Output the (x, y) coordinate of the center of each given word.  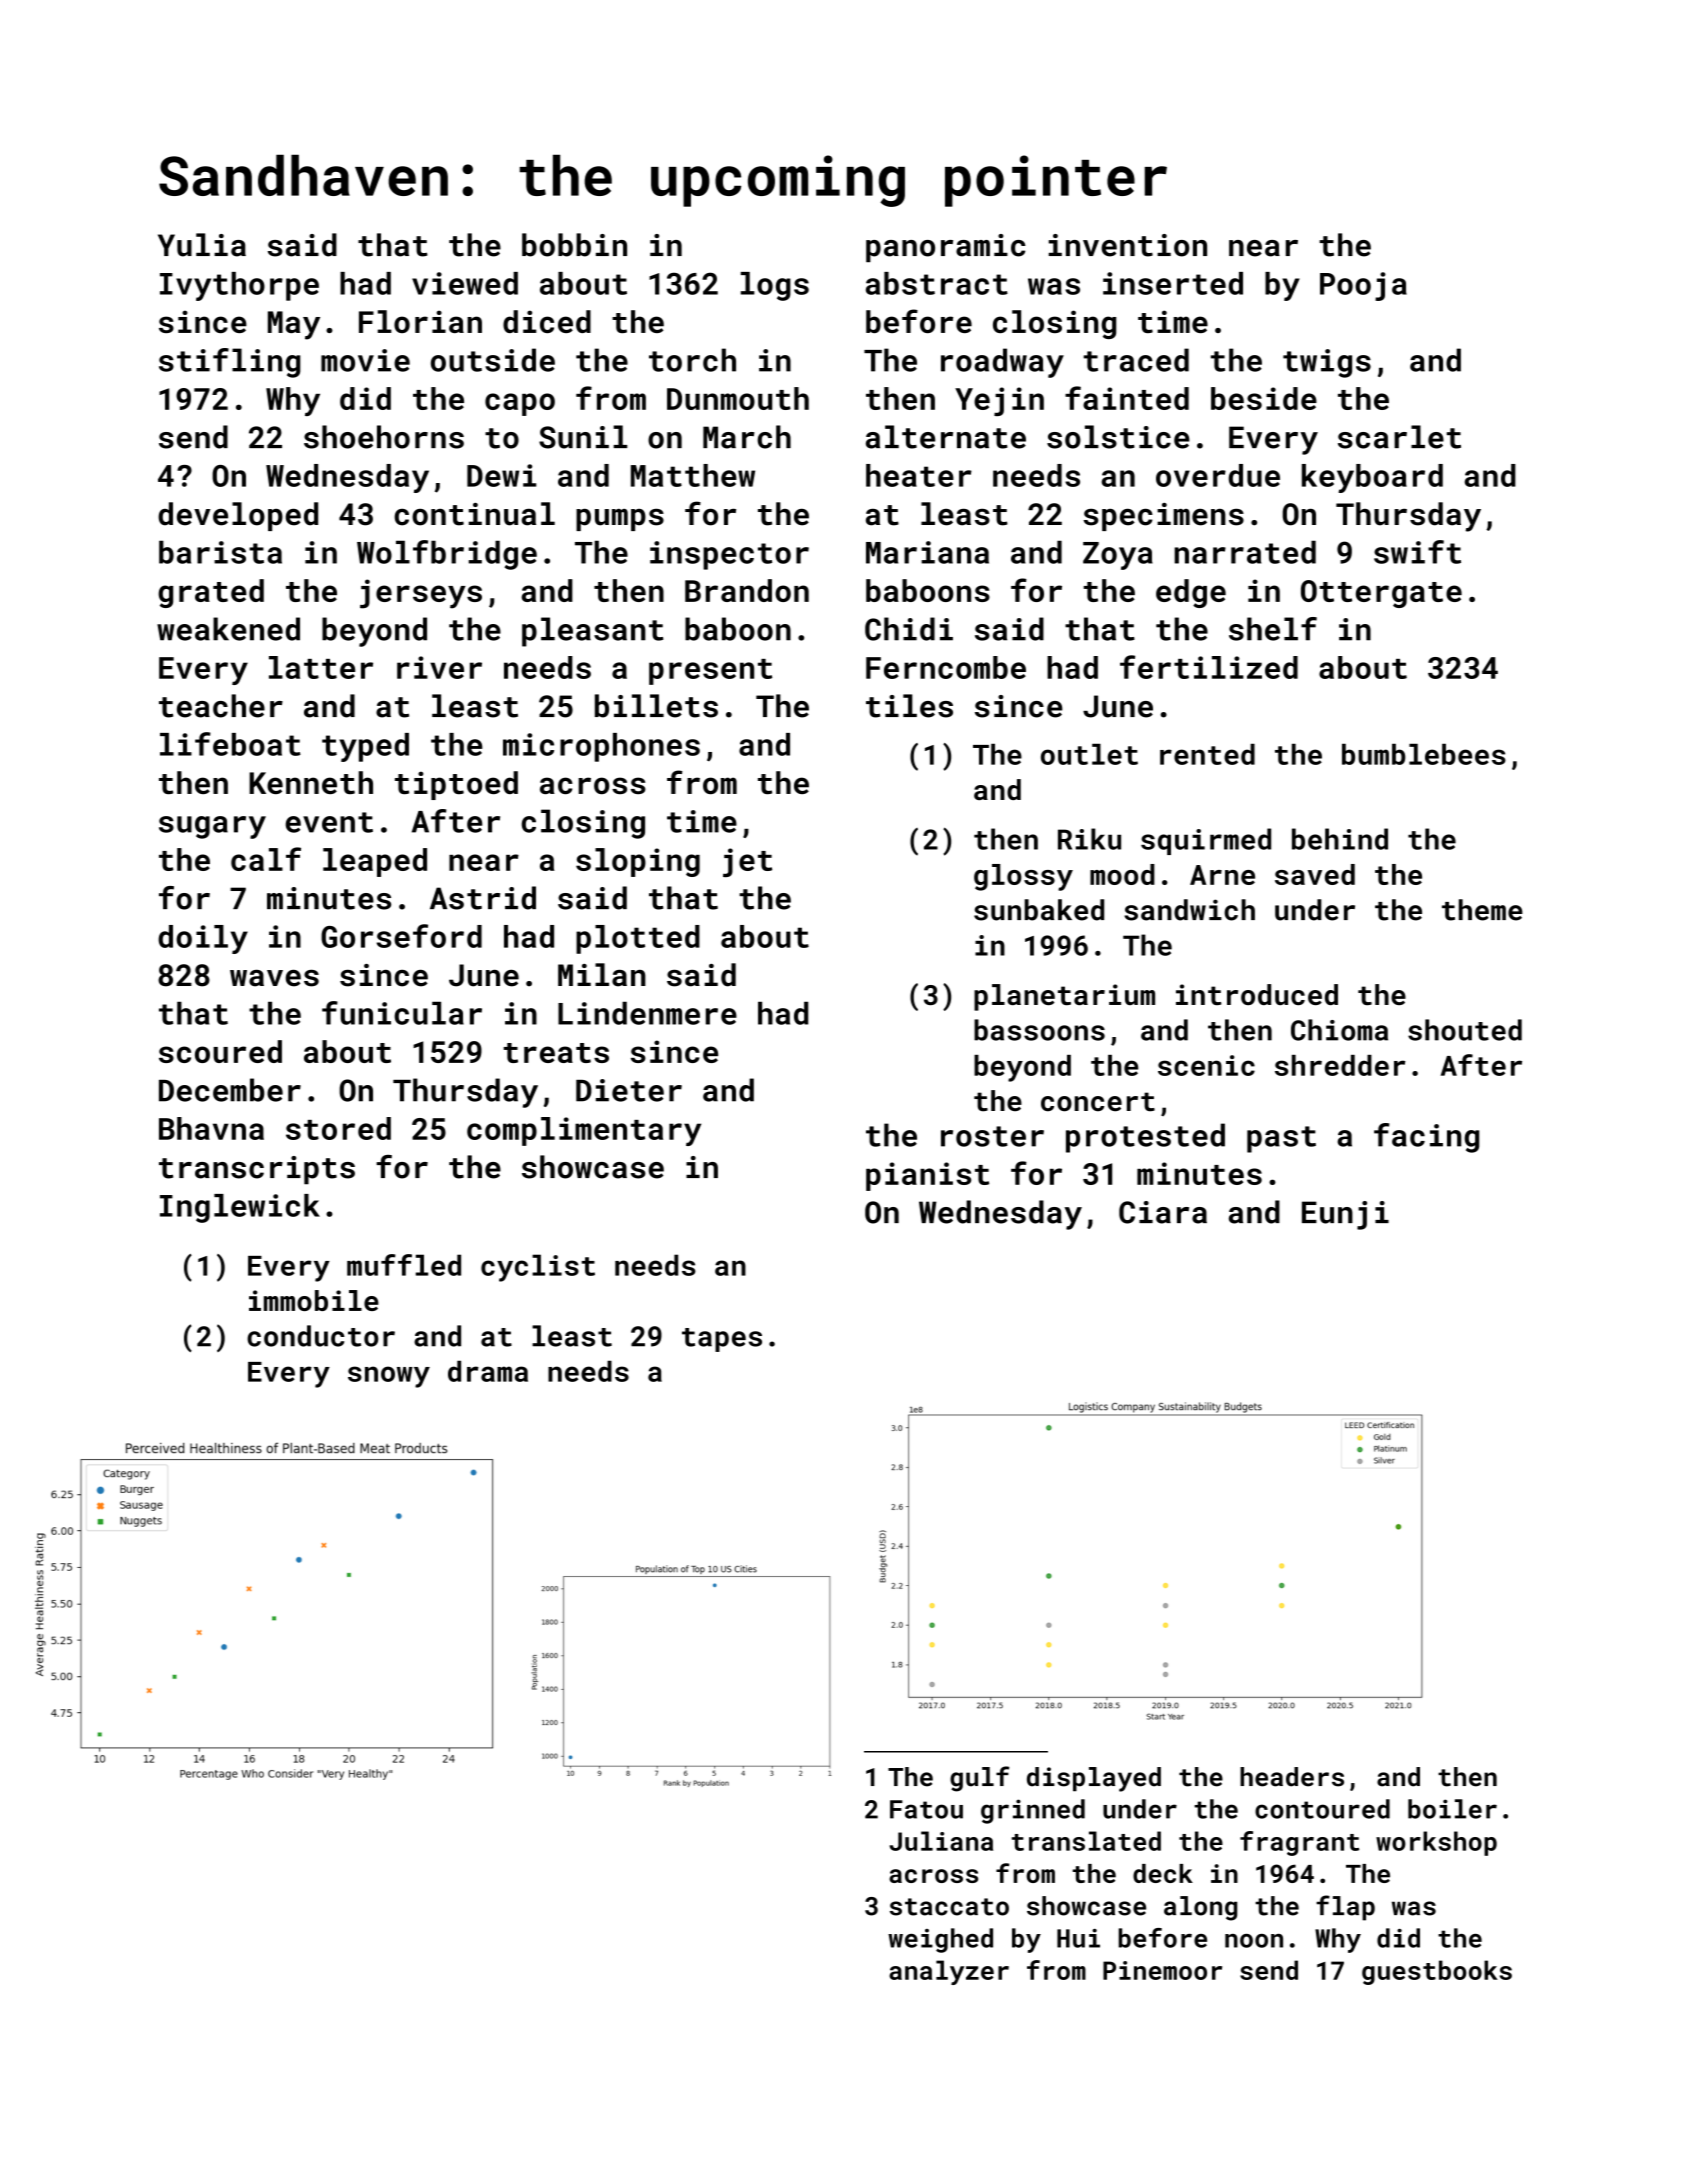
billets (656, 706)
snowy (389, 1377)
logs (775, 286)
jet (747, 862)
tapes (722, 1340)
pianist (927, 1176)
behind (1340, 839)
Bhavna (211, 1128)
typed (365, 747)
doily (203, 939)
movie (365, 360)
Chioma (1339, 1030)
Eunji (1345, 1215)
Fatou (926, 1809)
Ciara (1163, 1212)
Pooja (1363, 286)
